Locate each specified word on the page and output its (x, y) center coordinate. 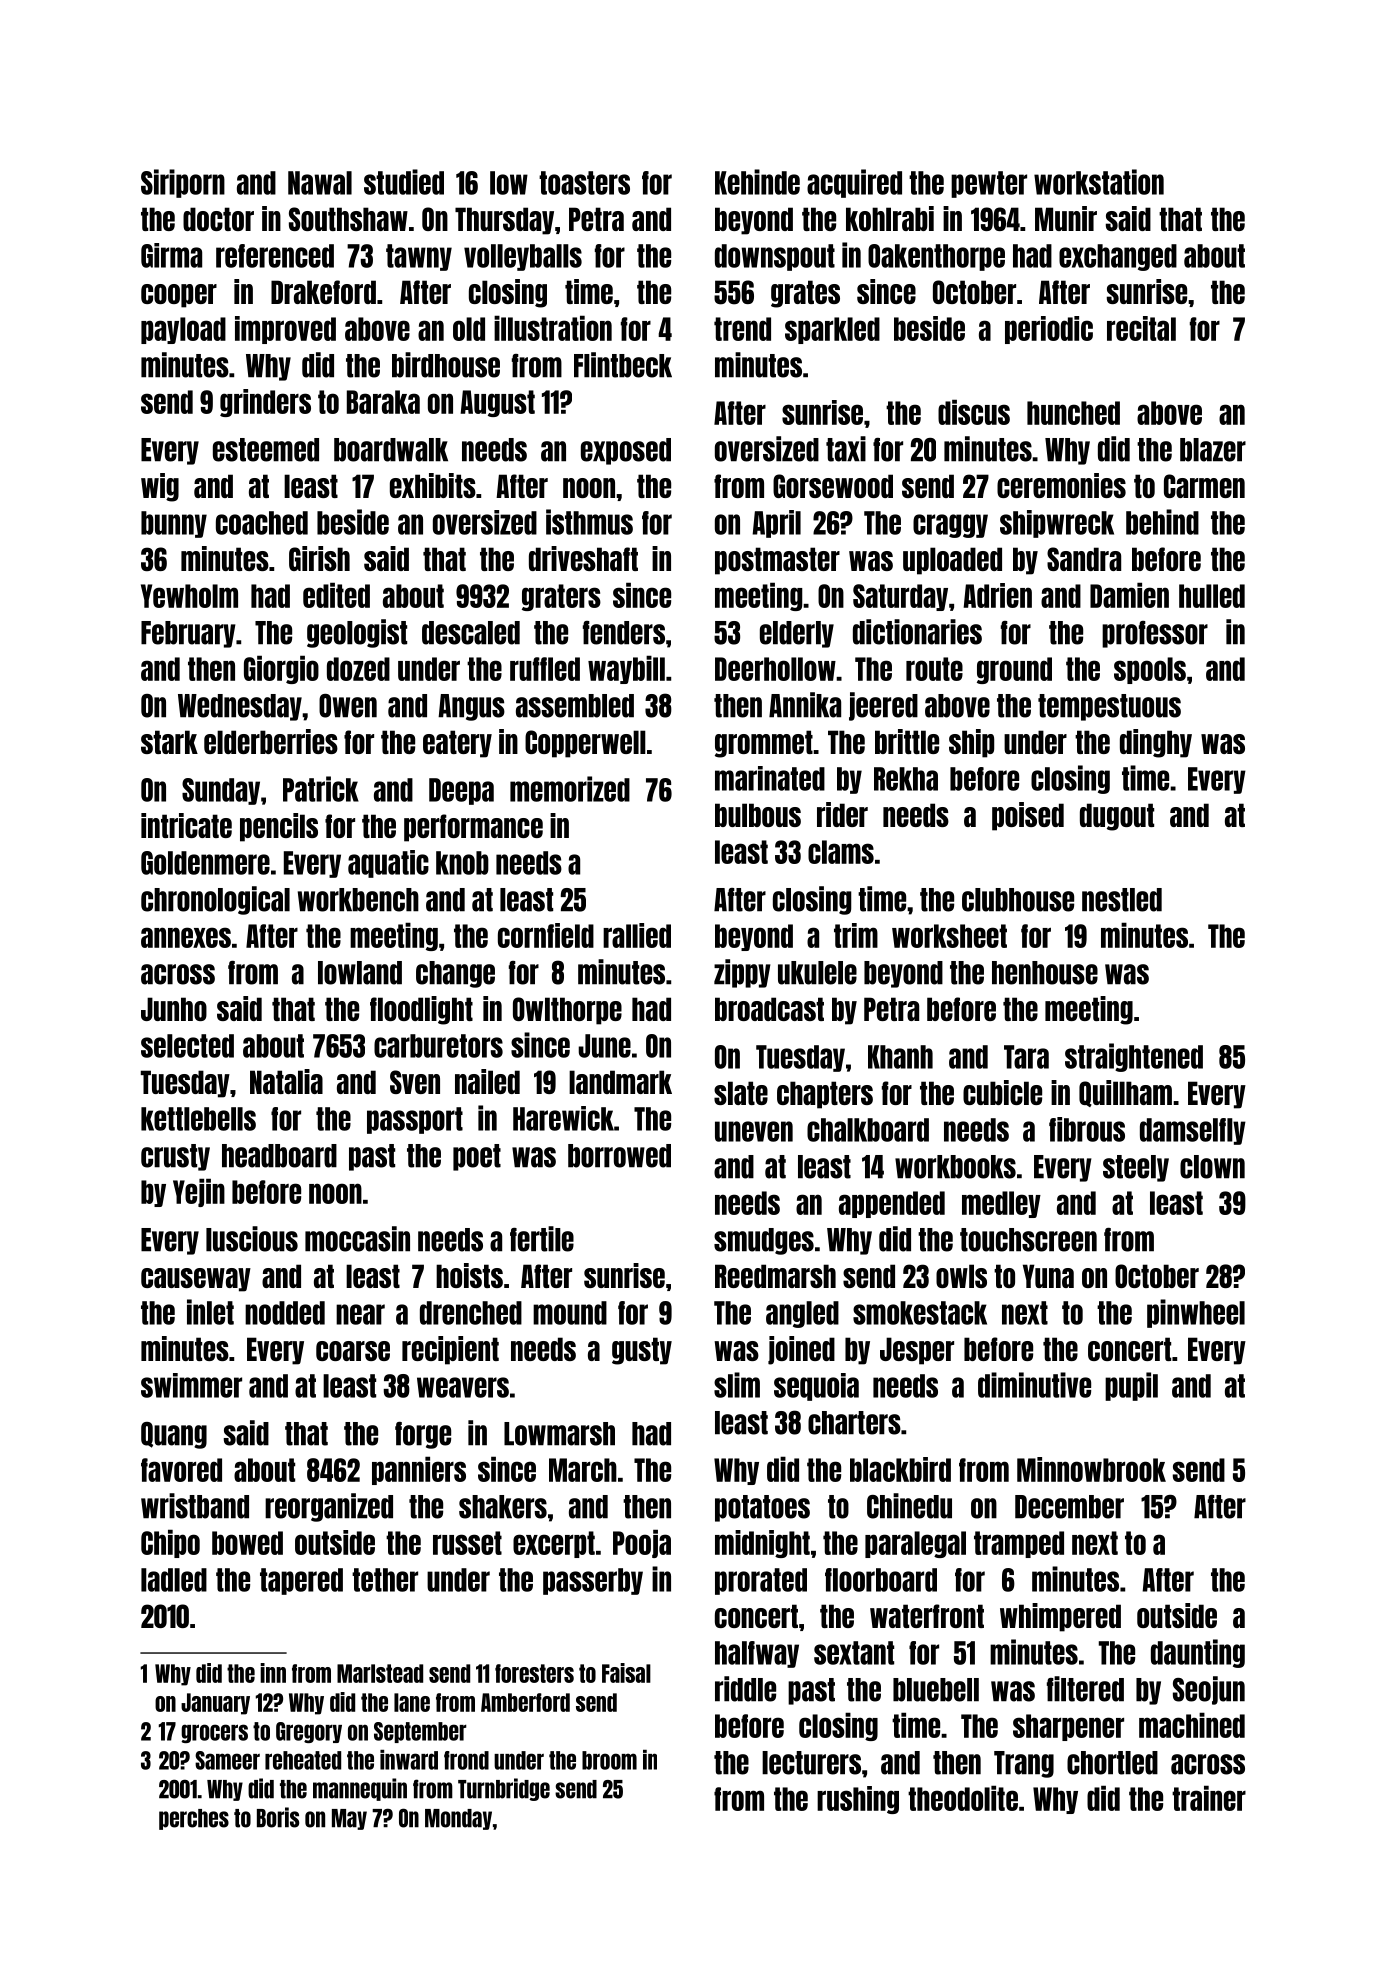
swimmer (191, 1385)
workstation (1099, 182)
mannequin (360, 1789)
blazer (1213, 450)
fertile (542, 1239)
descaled (471, 633)
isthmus (589, 522)
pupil (1131, 1386)
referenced (275, 256)
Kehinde (757, 182)
